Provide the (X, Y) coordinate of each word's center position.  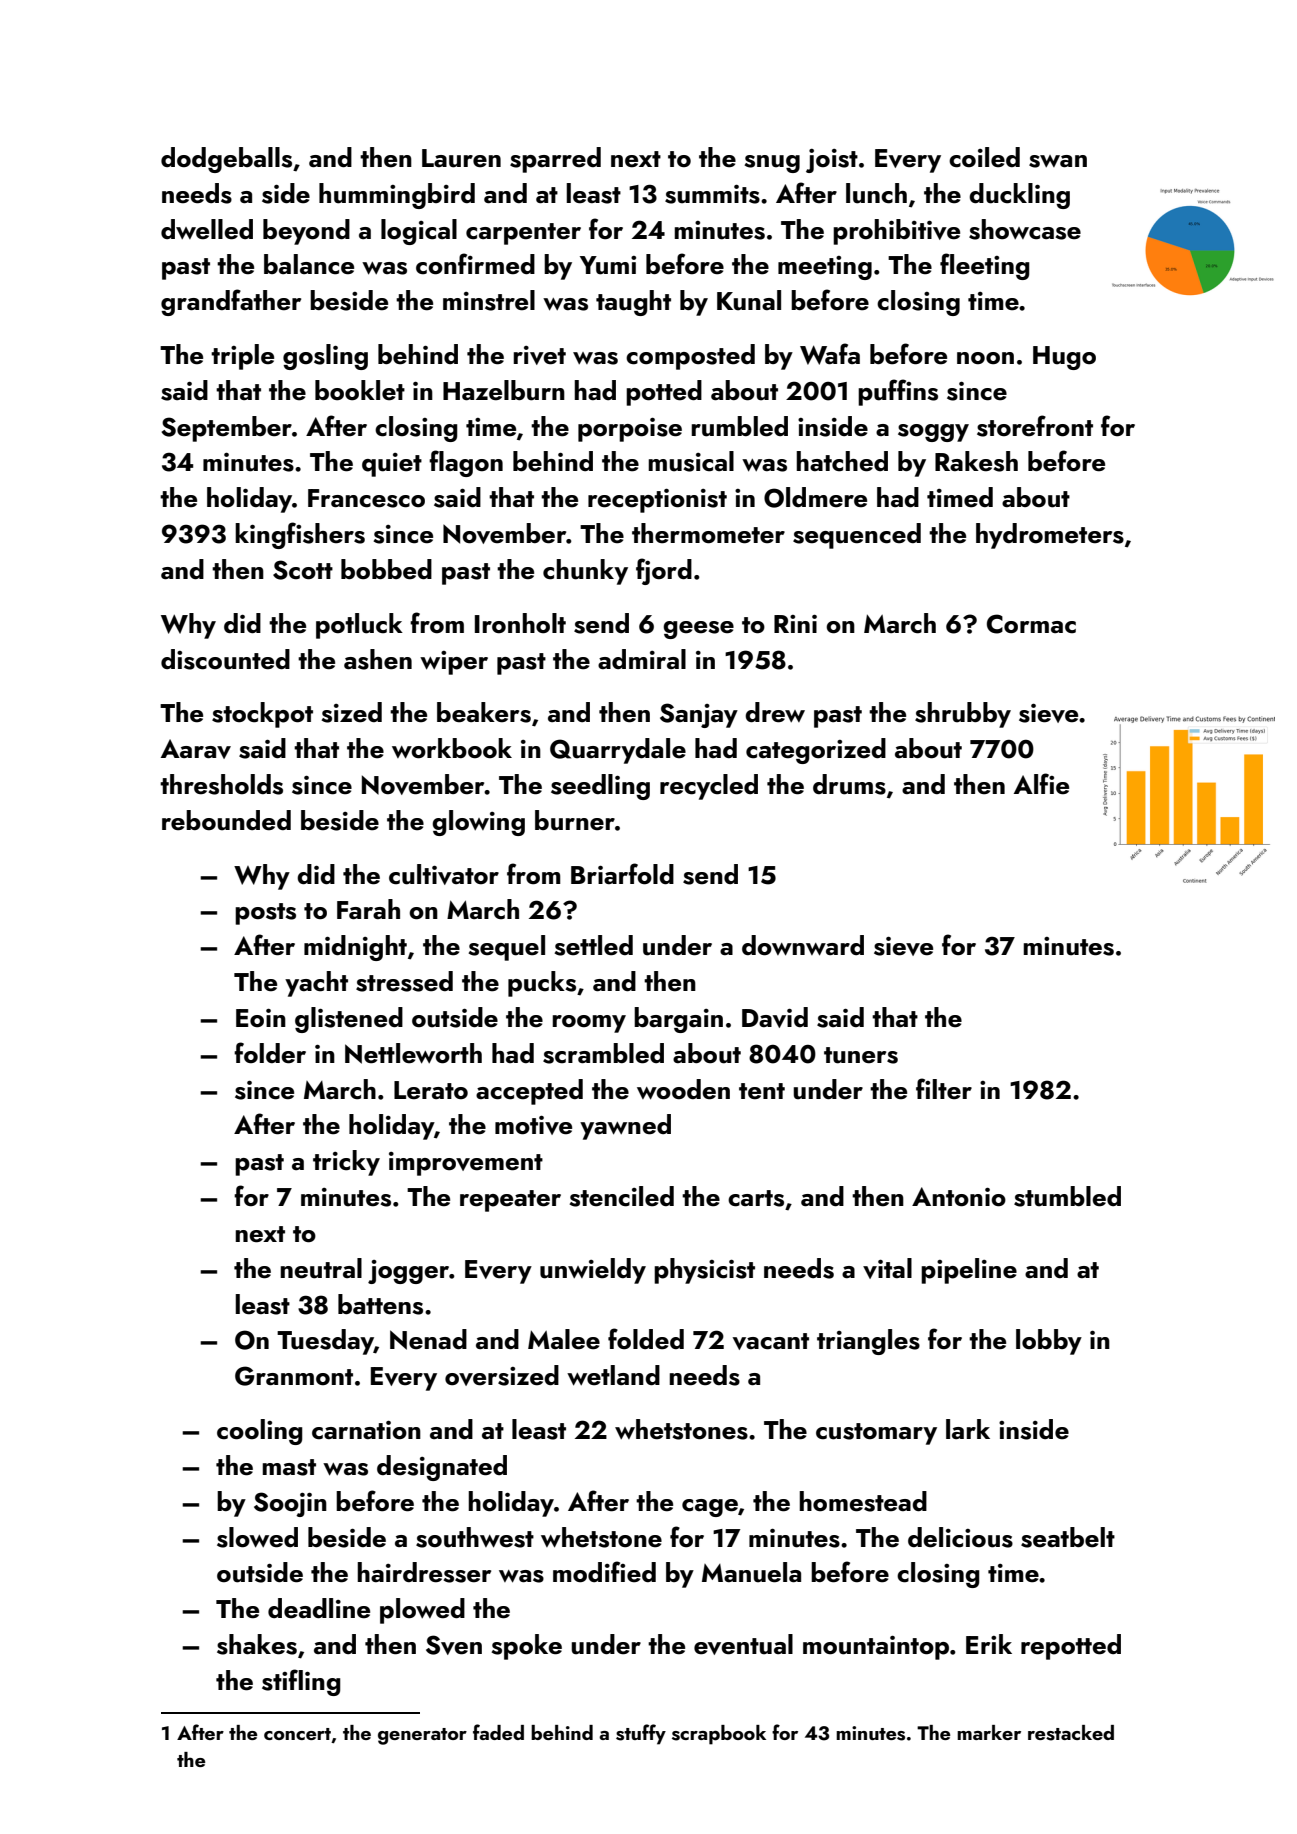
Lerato (431, 1090)
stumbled (1067, 1196)
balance (309, 264)
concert (297, 1734)
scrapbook (719, 1735)
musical (691, 461)
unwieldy (593, 1271)
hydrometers (1050, 536)
